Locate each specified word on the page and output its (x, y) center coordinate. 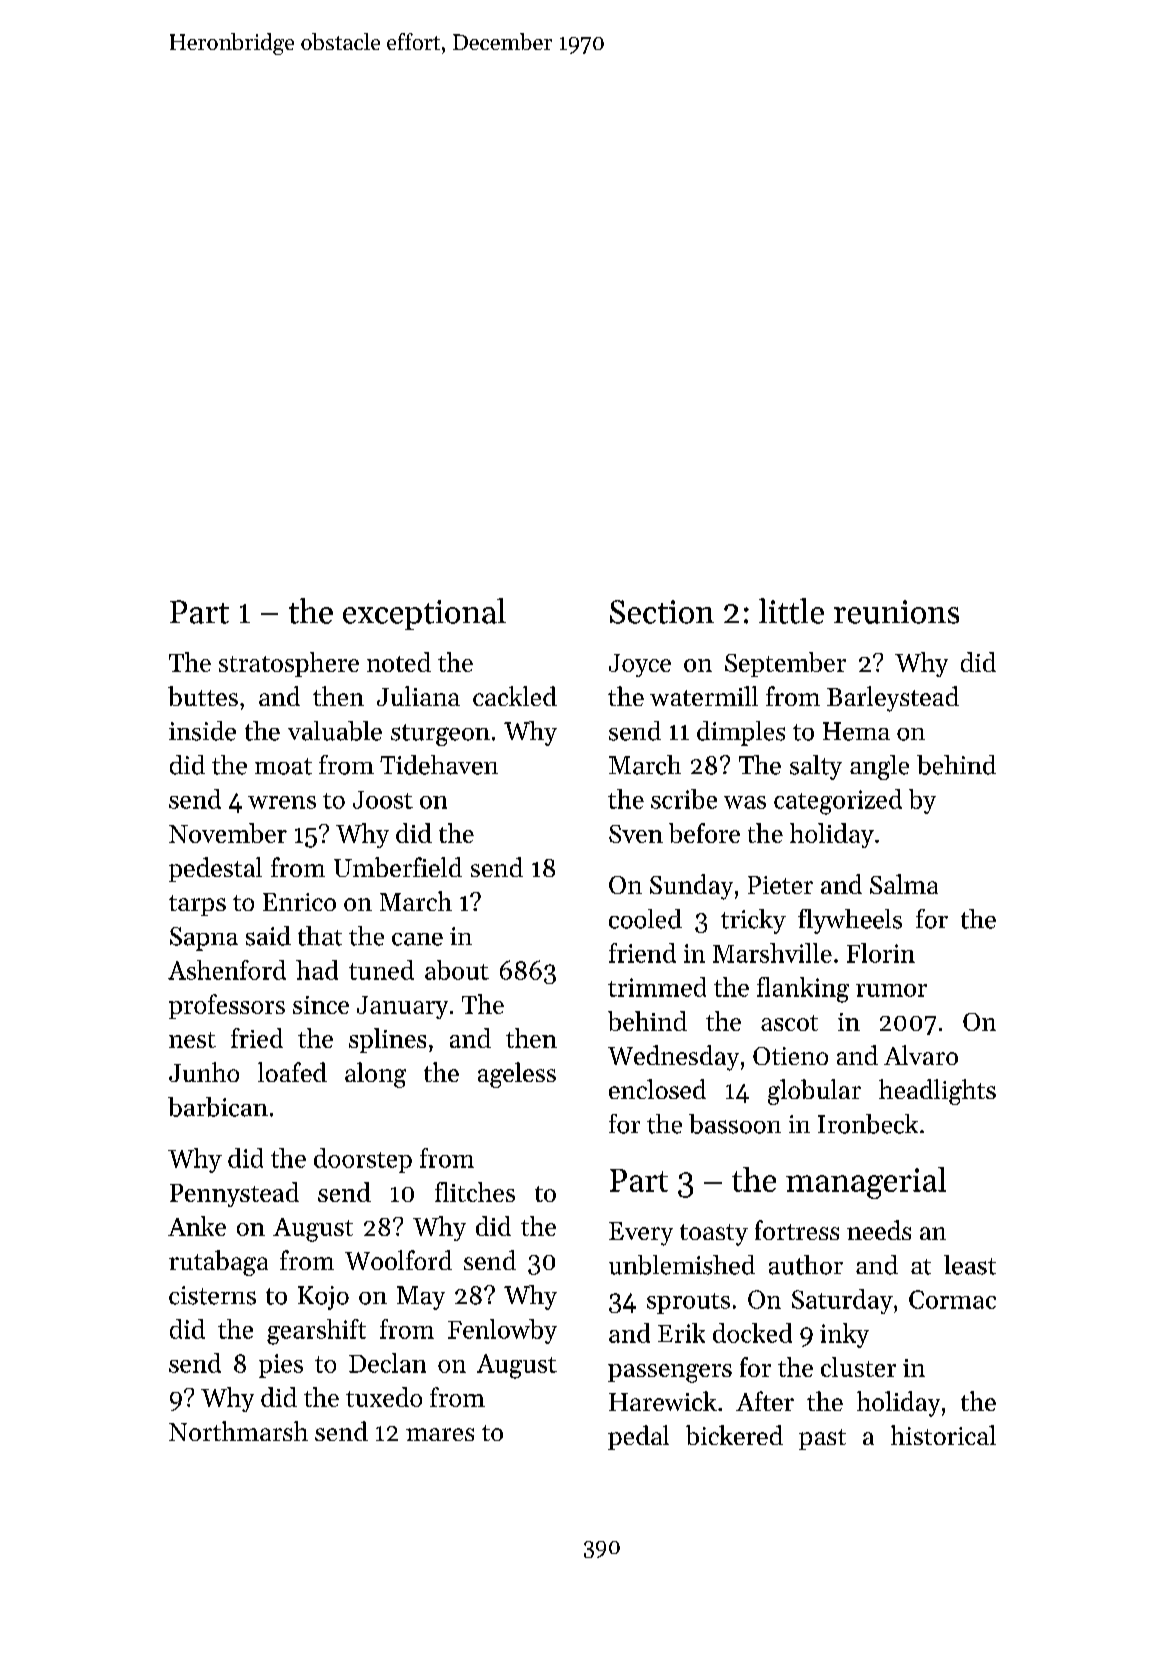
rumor (891, 990)
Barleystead (893, 699)
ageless (517, 1075)
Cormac (952, 1299)
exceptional (424, 614)
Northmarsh (238, 1431)
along (375, 1075)
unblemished (682, 1265)
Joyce (640, 665)
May (421, 1298)
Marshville (772, 953)
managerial (866, 1183)
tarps (197, 905)
